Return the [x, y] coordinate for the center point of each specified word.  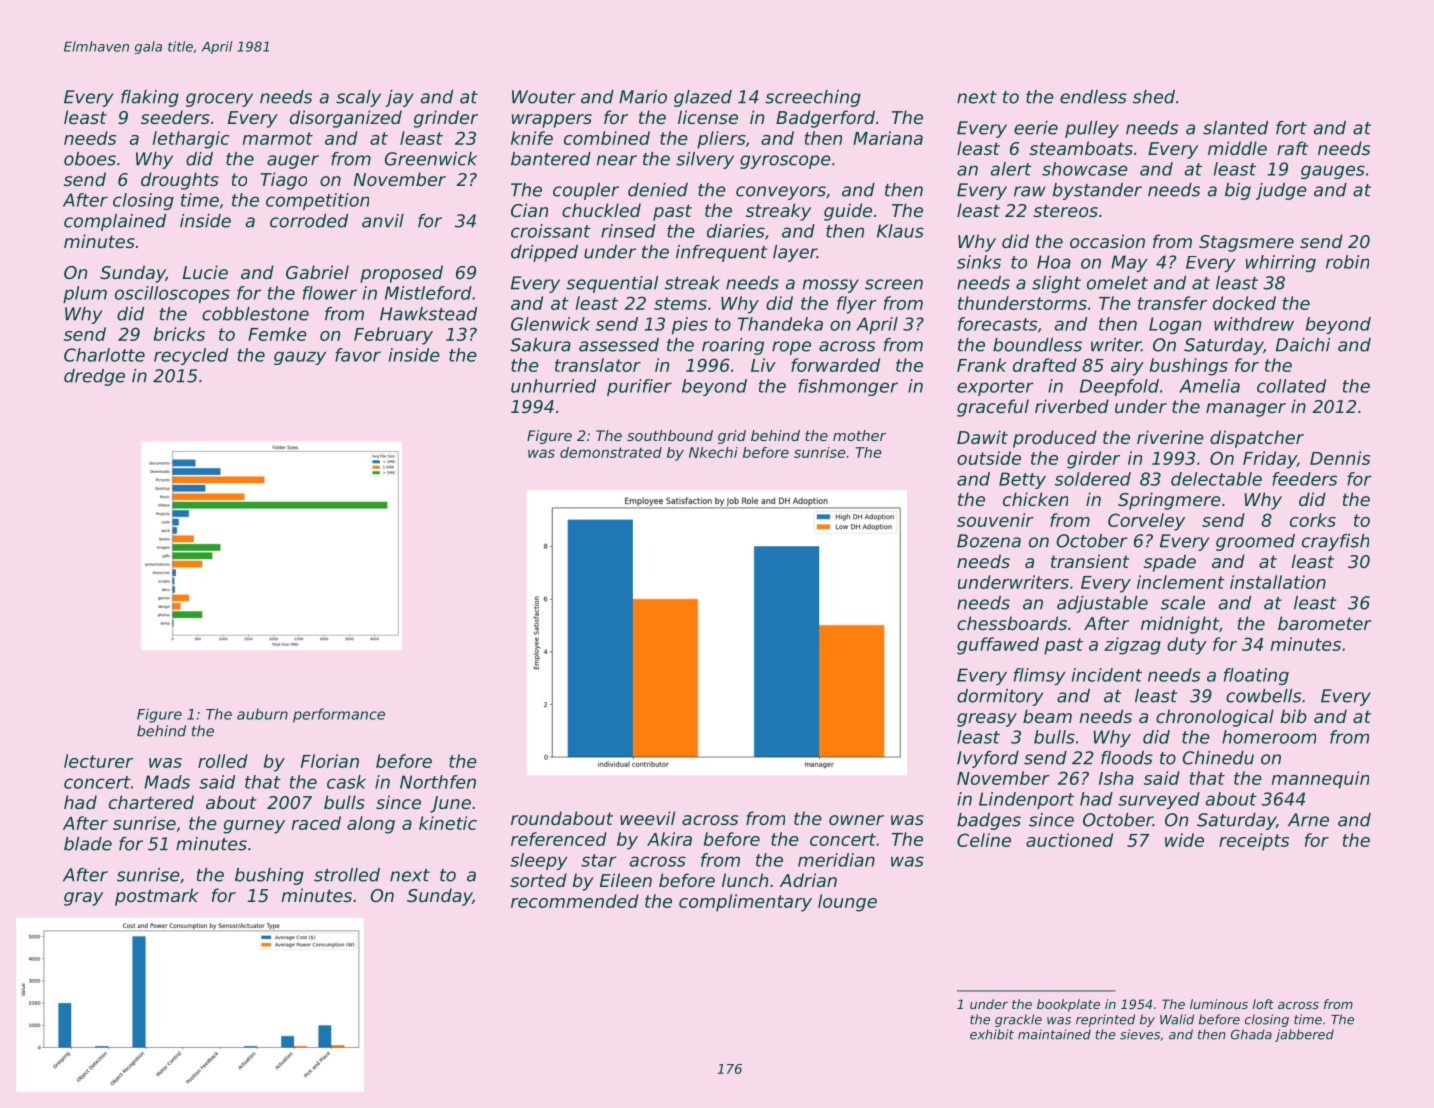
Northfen [438, 782]
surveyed [1159, 800]
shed [1154, 97]
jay [399, 98]
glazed [703, 98]
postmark [157, 897]
